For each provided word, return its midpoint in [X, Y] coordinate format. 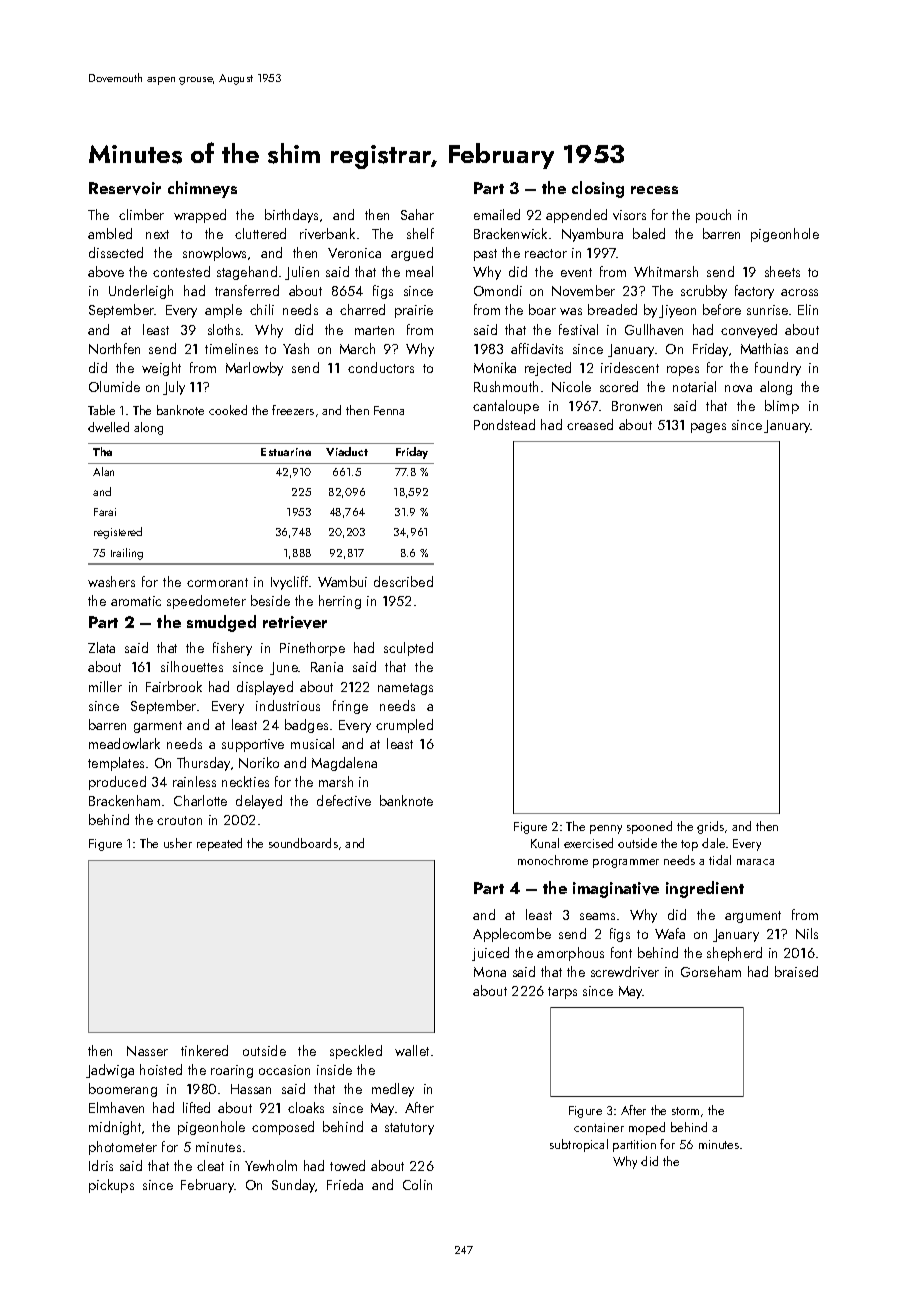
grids [710, 827]
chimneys [202, 189]
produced [117, 783]
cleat [210, 1165]
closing [598, 189]
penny [606, 829]
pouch [713, 216]
